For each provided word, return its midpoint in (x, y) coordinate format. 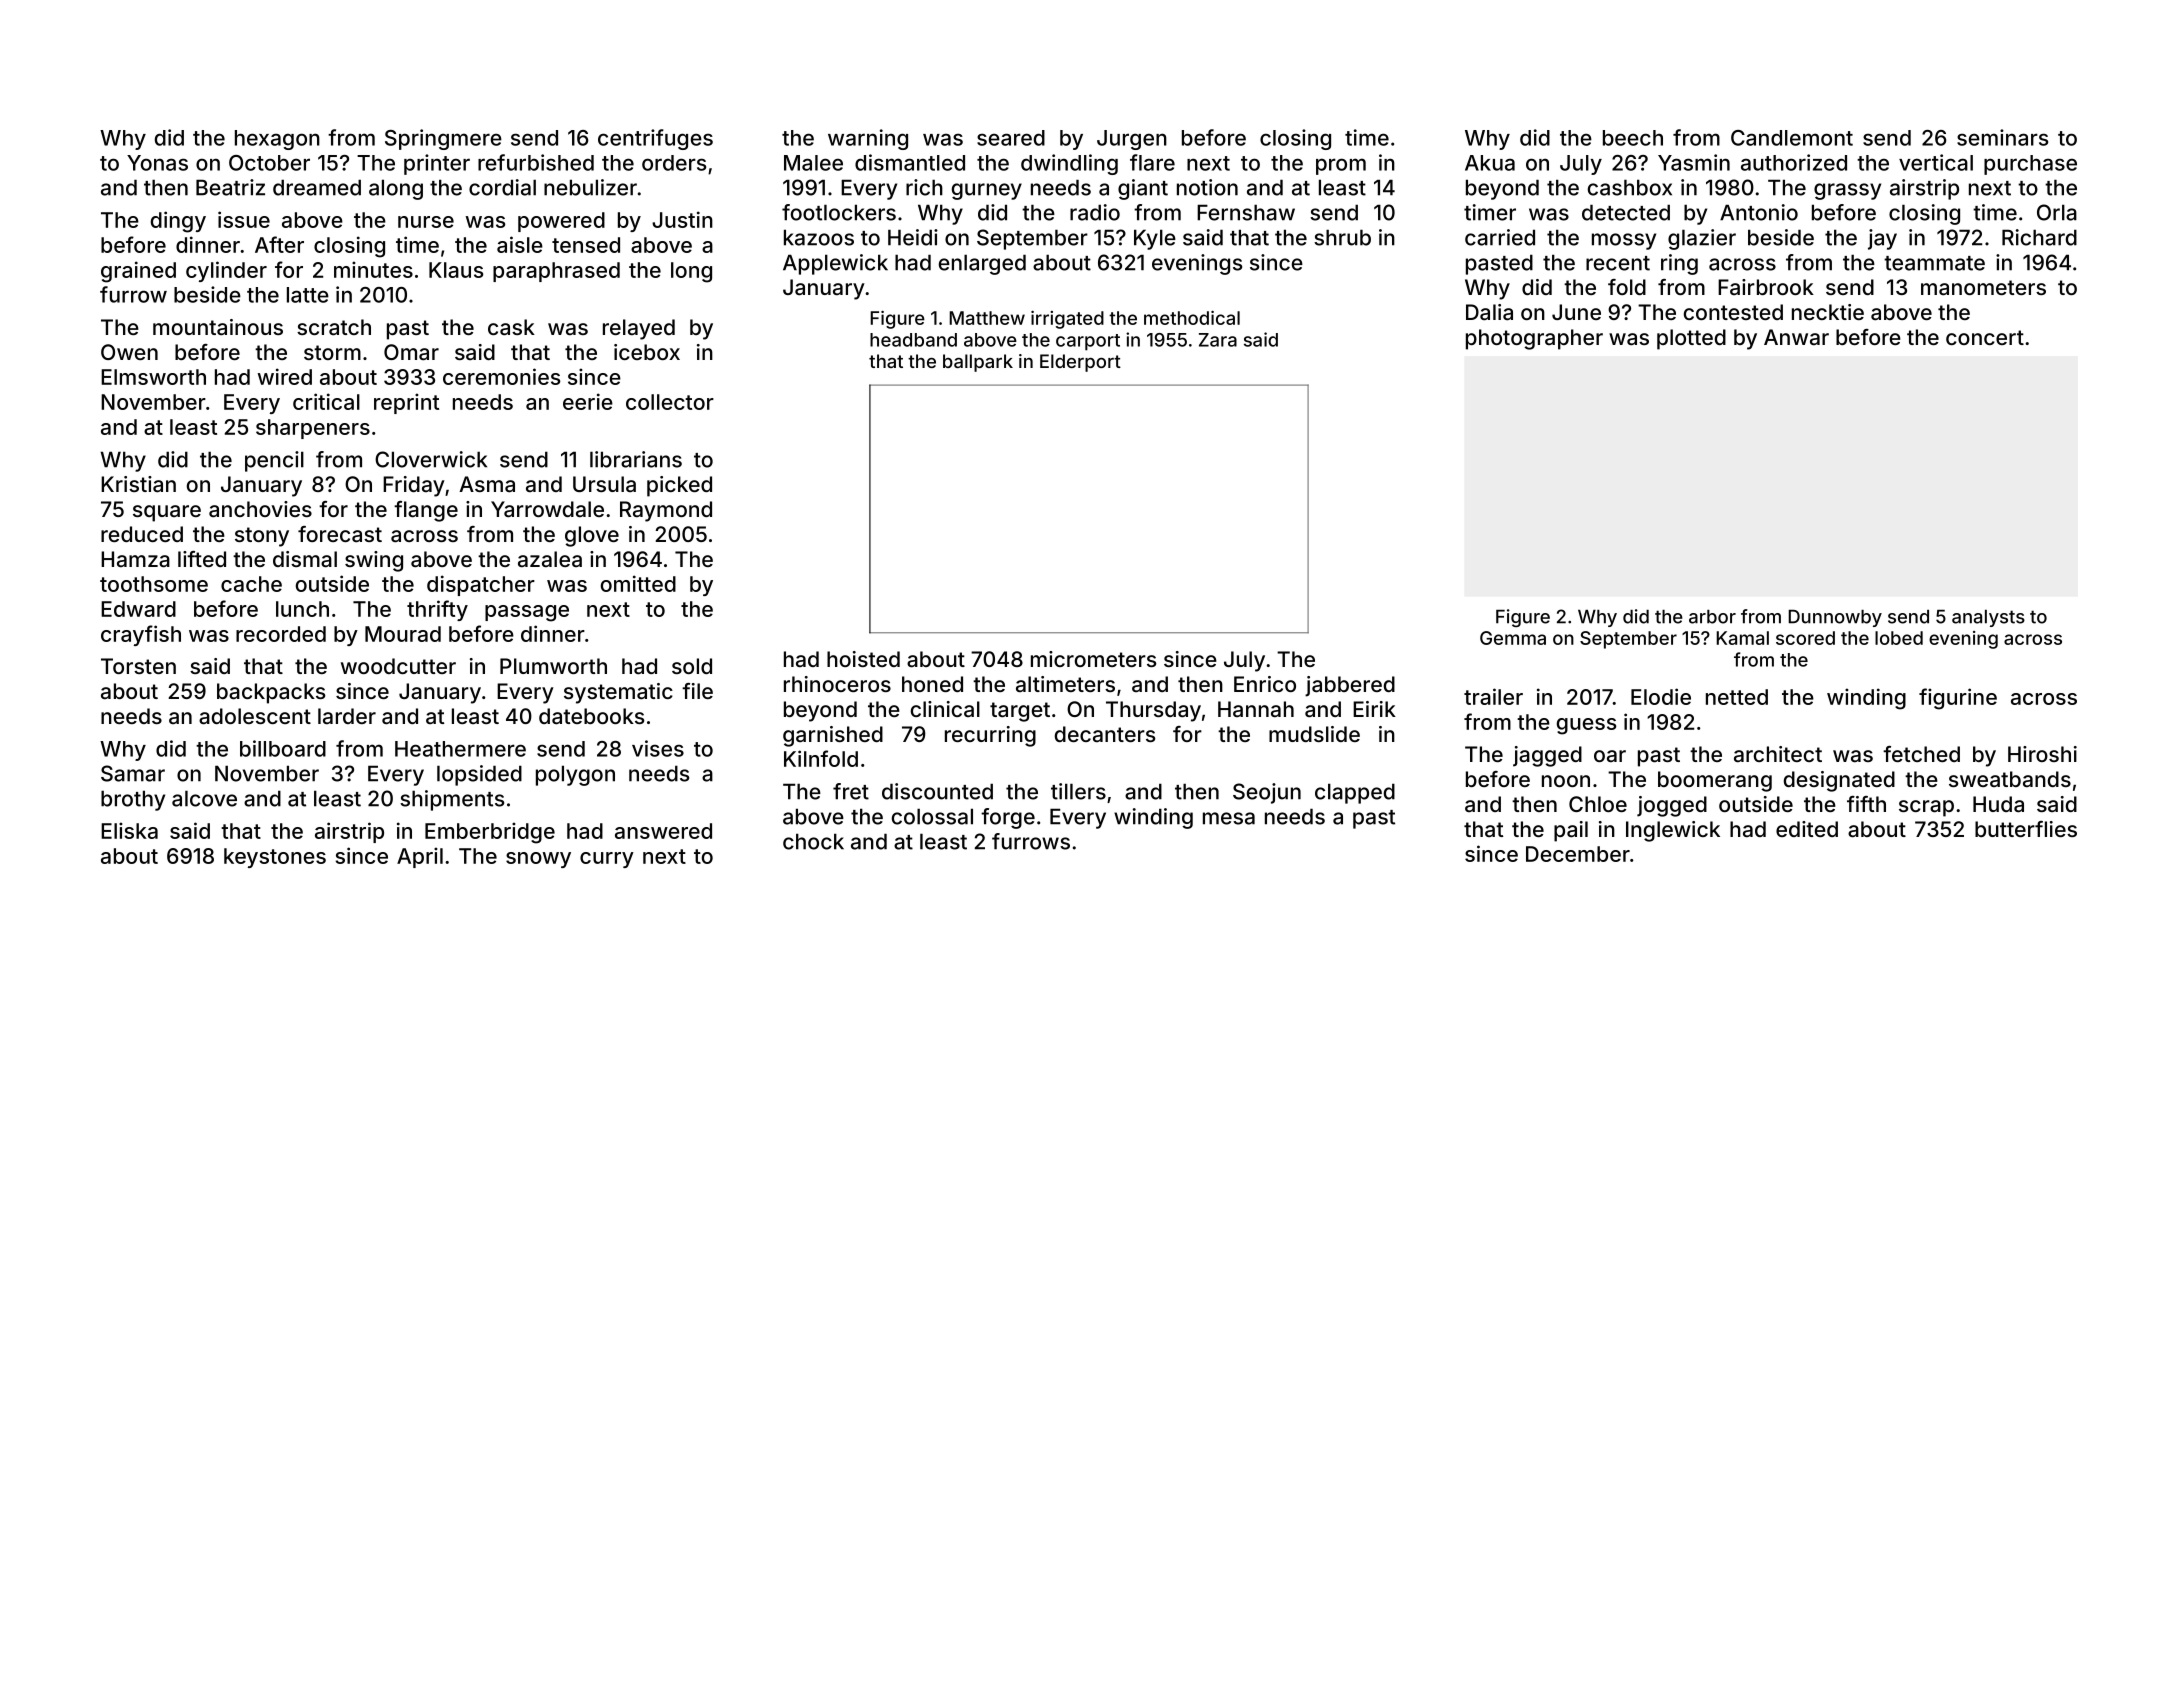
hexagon (277, 140)
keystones (275, 858)
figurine (1958, 699)
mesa (1229, 818)
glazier (1702, 239)
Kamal (1742, 638)
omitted (638, 583)
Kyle (1155, 239)
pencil (274, 461)
